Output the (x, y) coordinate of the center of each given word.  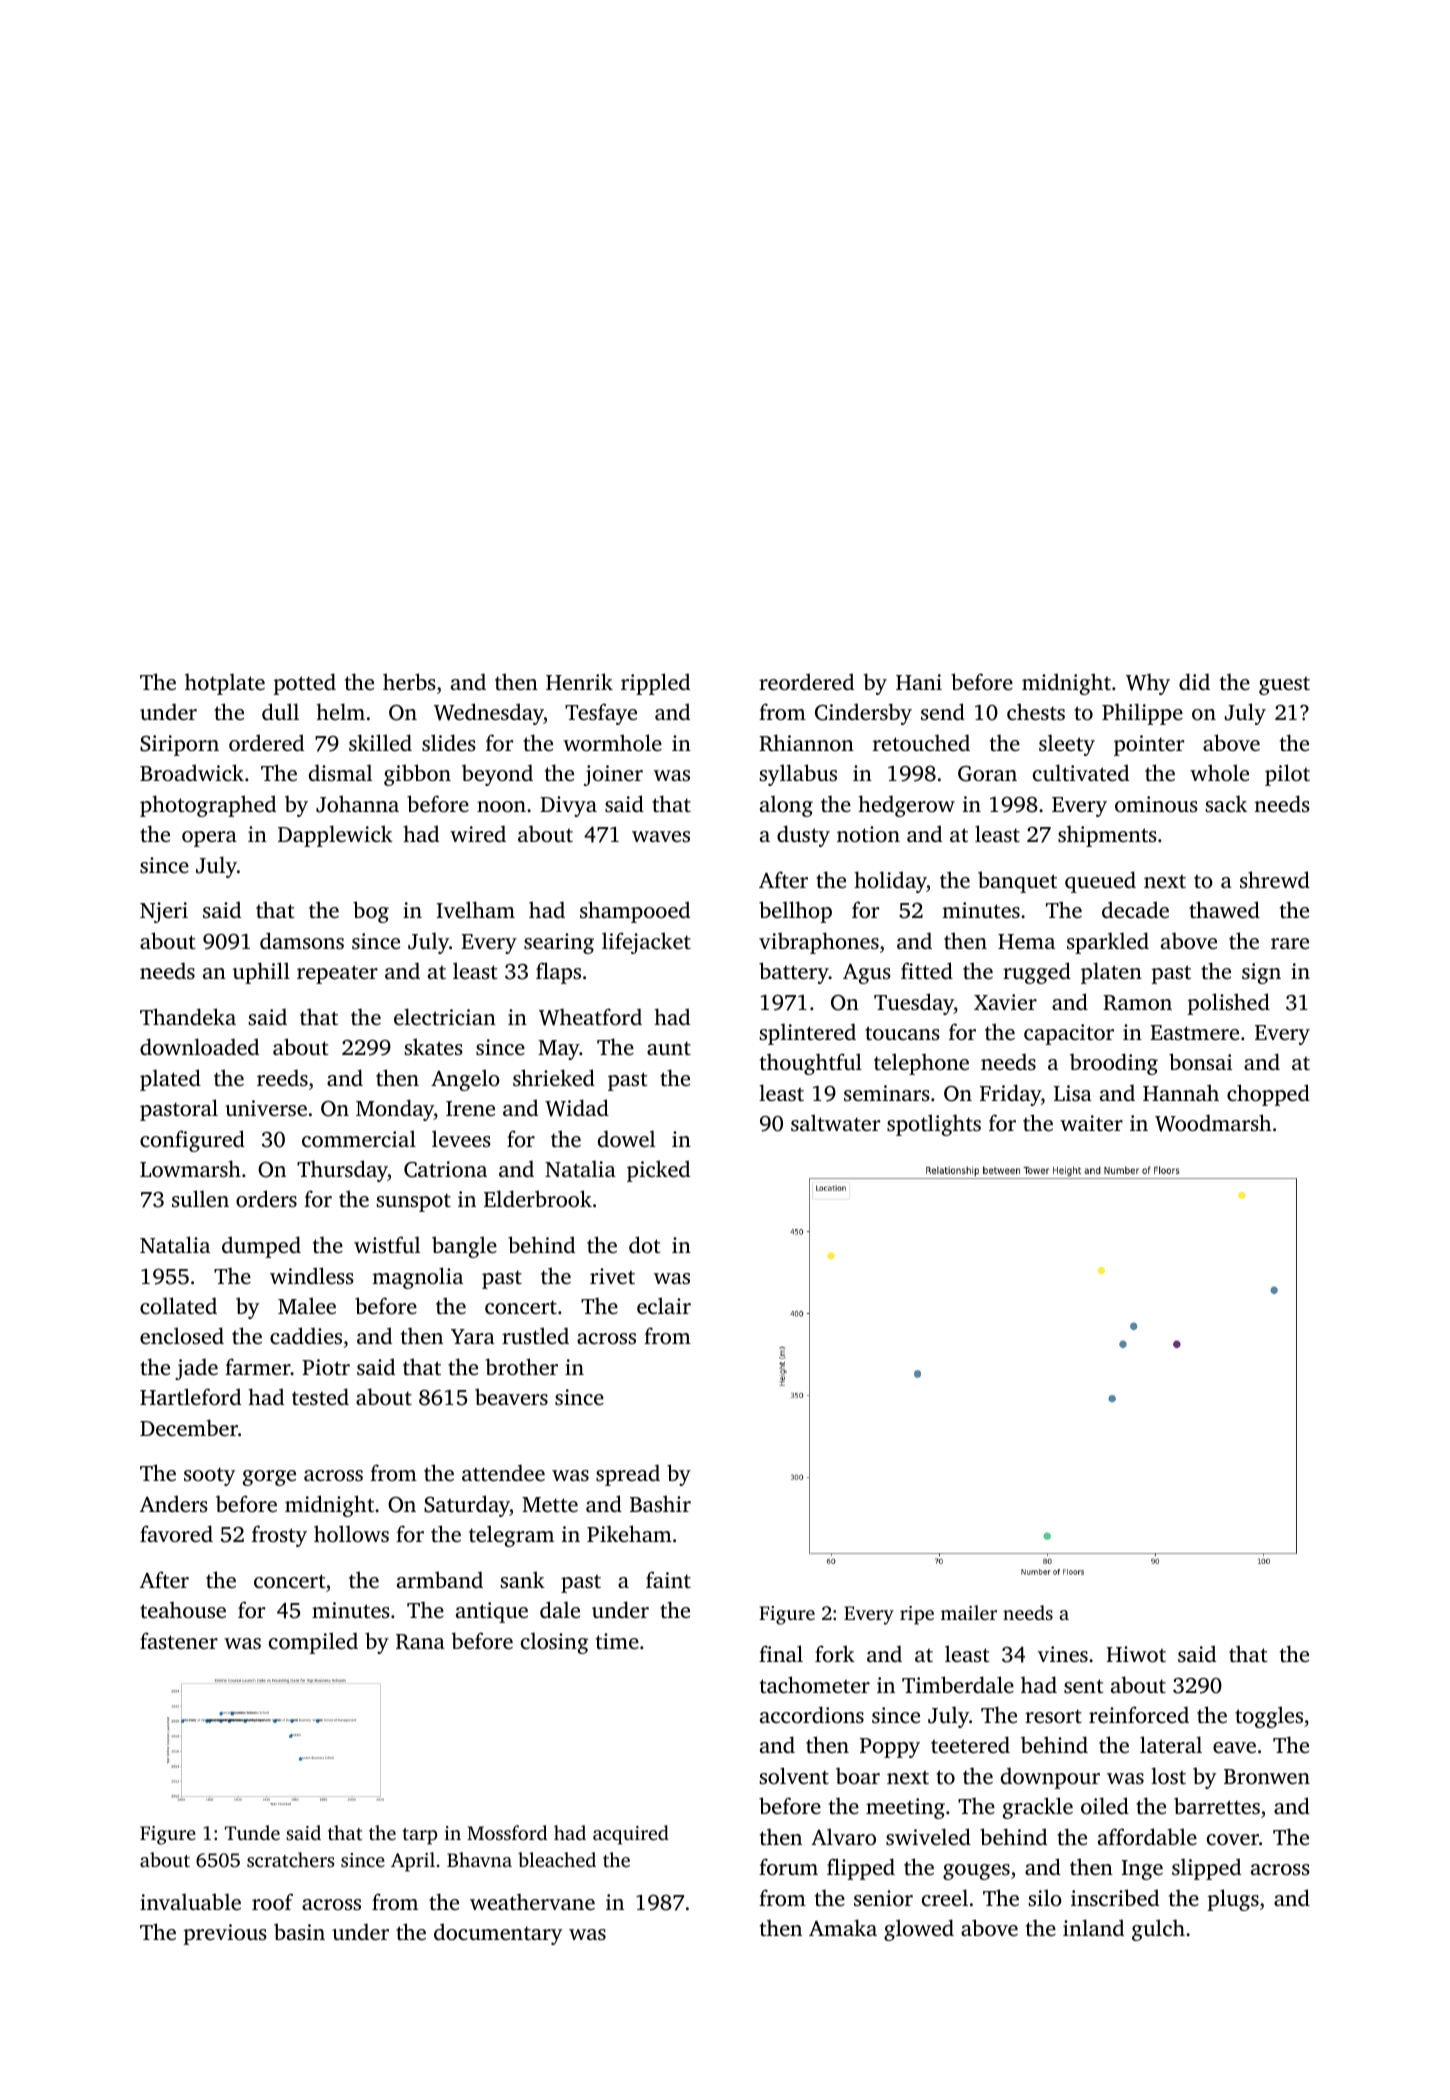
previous (225, 1934)
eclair (664, 1305)
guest (1284, 686)
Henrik (579, 681)
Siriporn (179, 745)
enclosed (182, 1335)
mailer (969, 1612)
